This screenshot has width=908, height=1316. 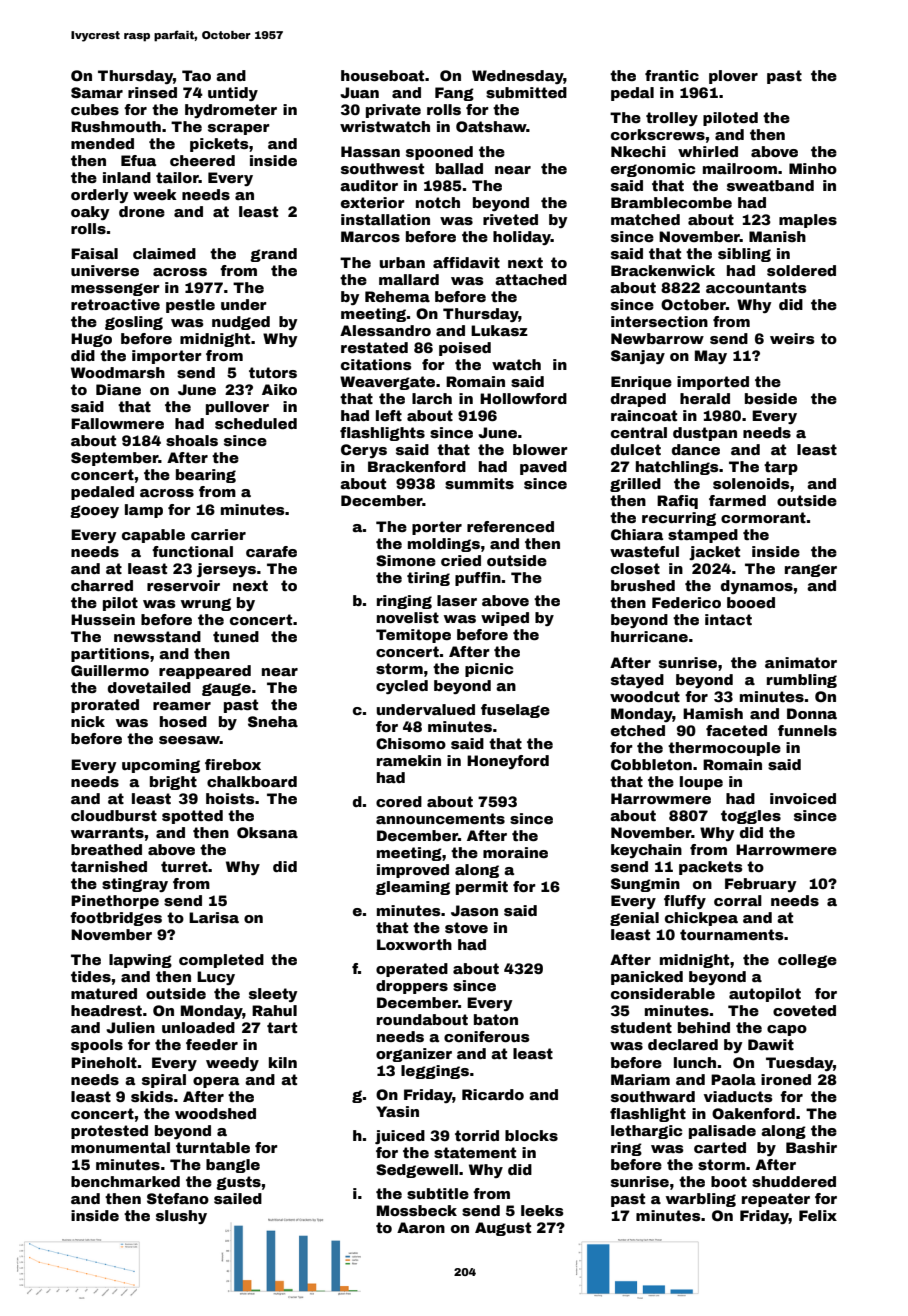 I want to click on slushy, so click(x=181, y=1217).
